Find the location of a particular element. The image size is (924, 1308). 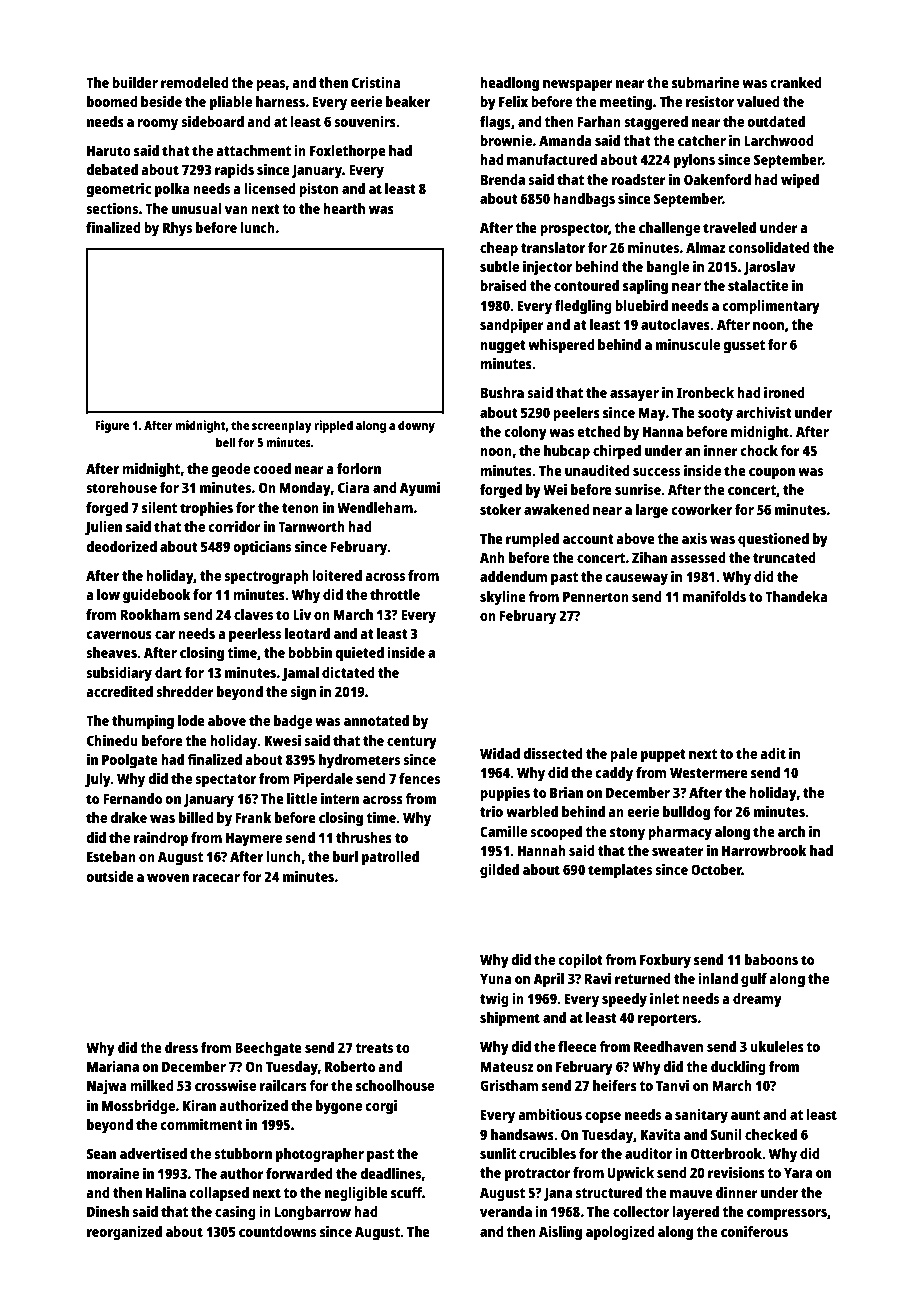

downy is located at coordinates (416, 426).
